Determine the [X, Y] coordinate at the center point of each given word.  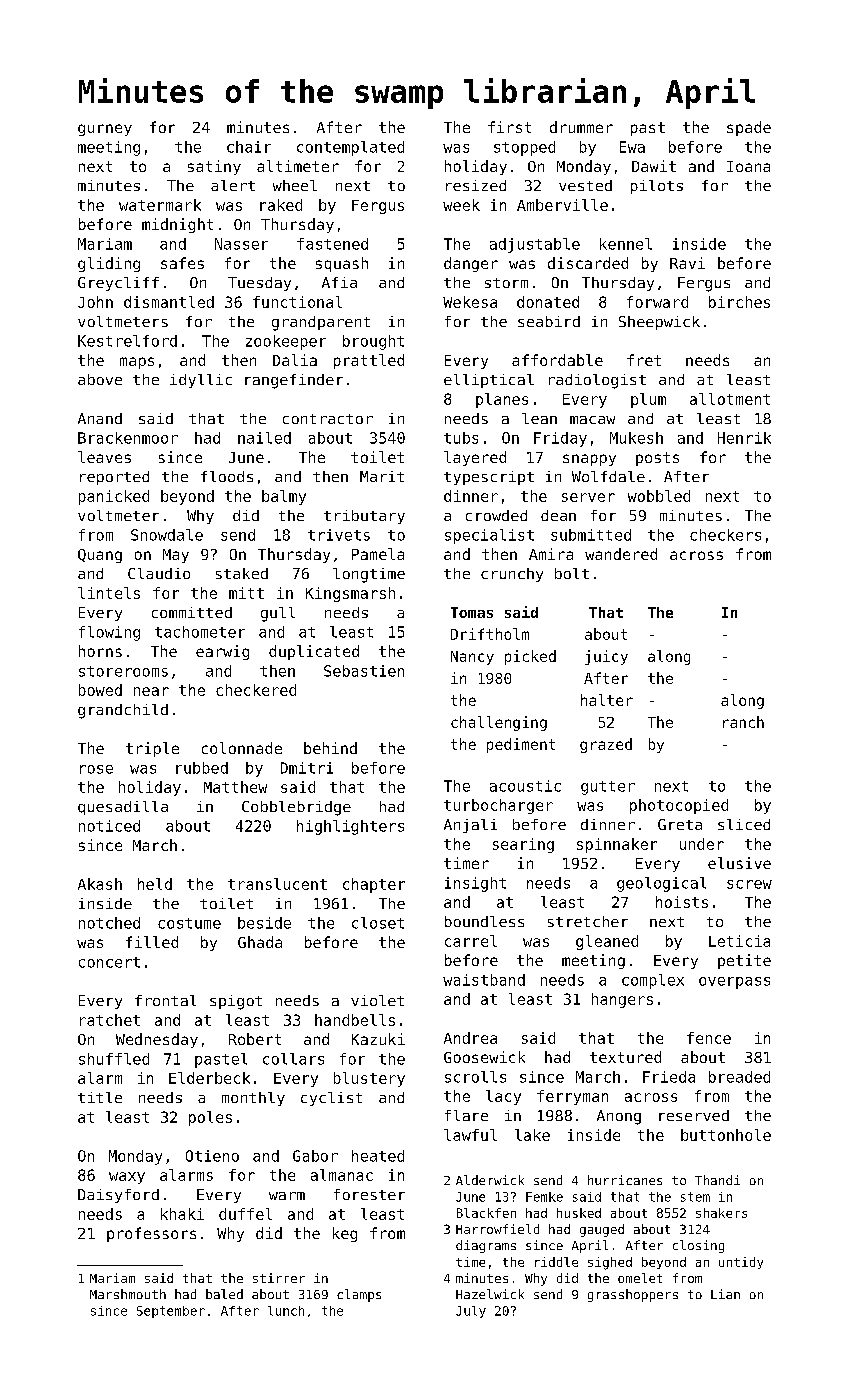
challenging [499, 723]
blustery [369, 1079]
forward [657, 302]
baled [224, 1294]
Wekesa [470, 302]
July [471, 1312]
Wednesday [157, 1040]
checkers [725, 535]
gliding [109, 264]
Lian [725, 1294]
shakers [721, 1213]
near [151, 691]
